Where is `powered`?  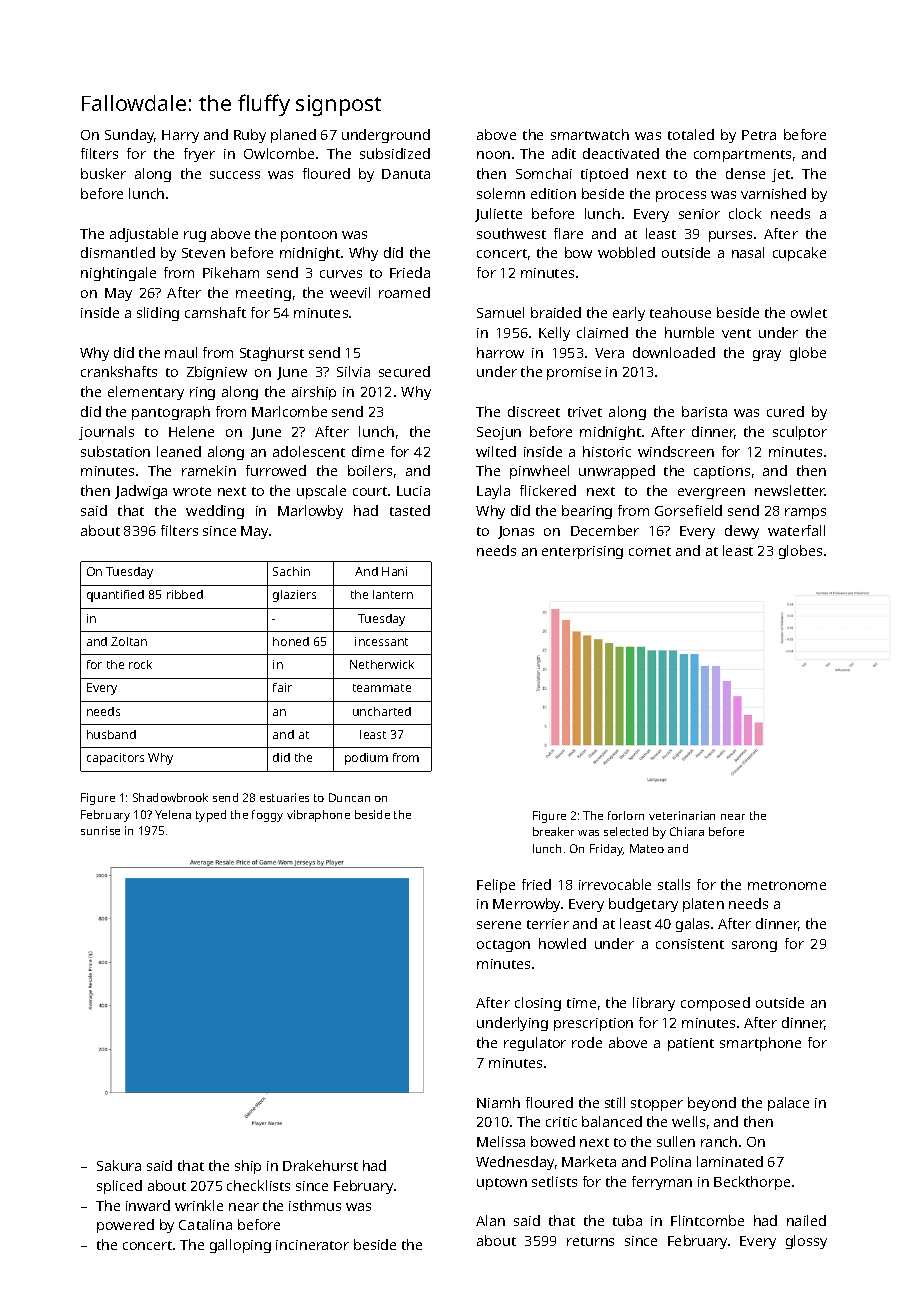
powered is located at coordinates (125, 1226).
